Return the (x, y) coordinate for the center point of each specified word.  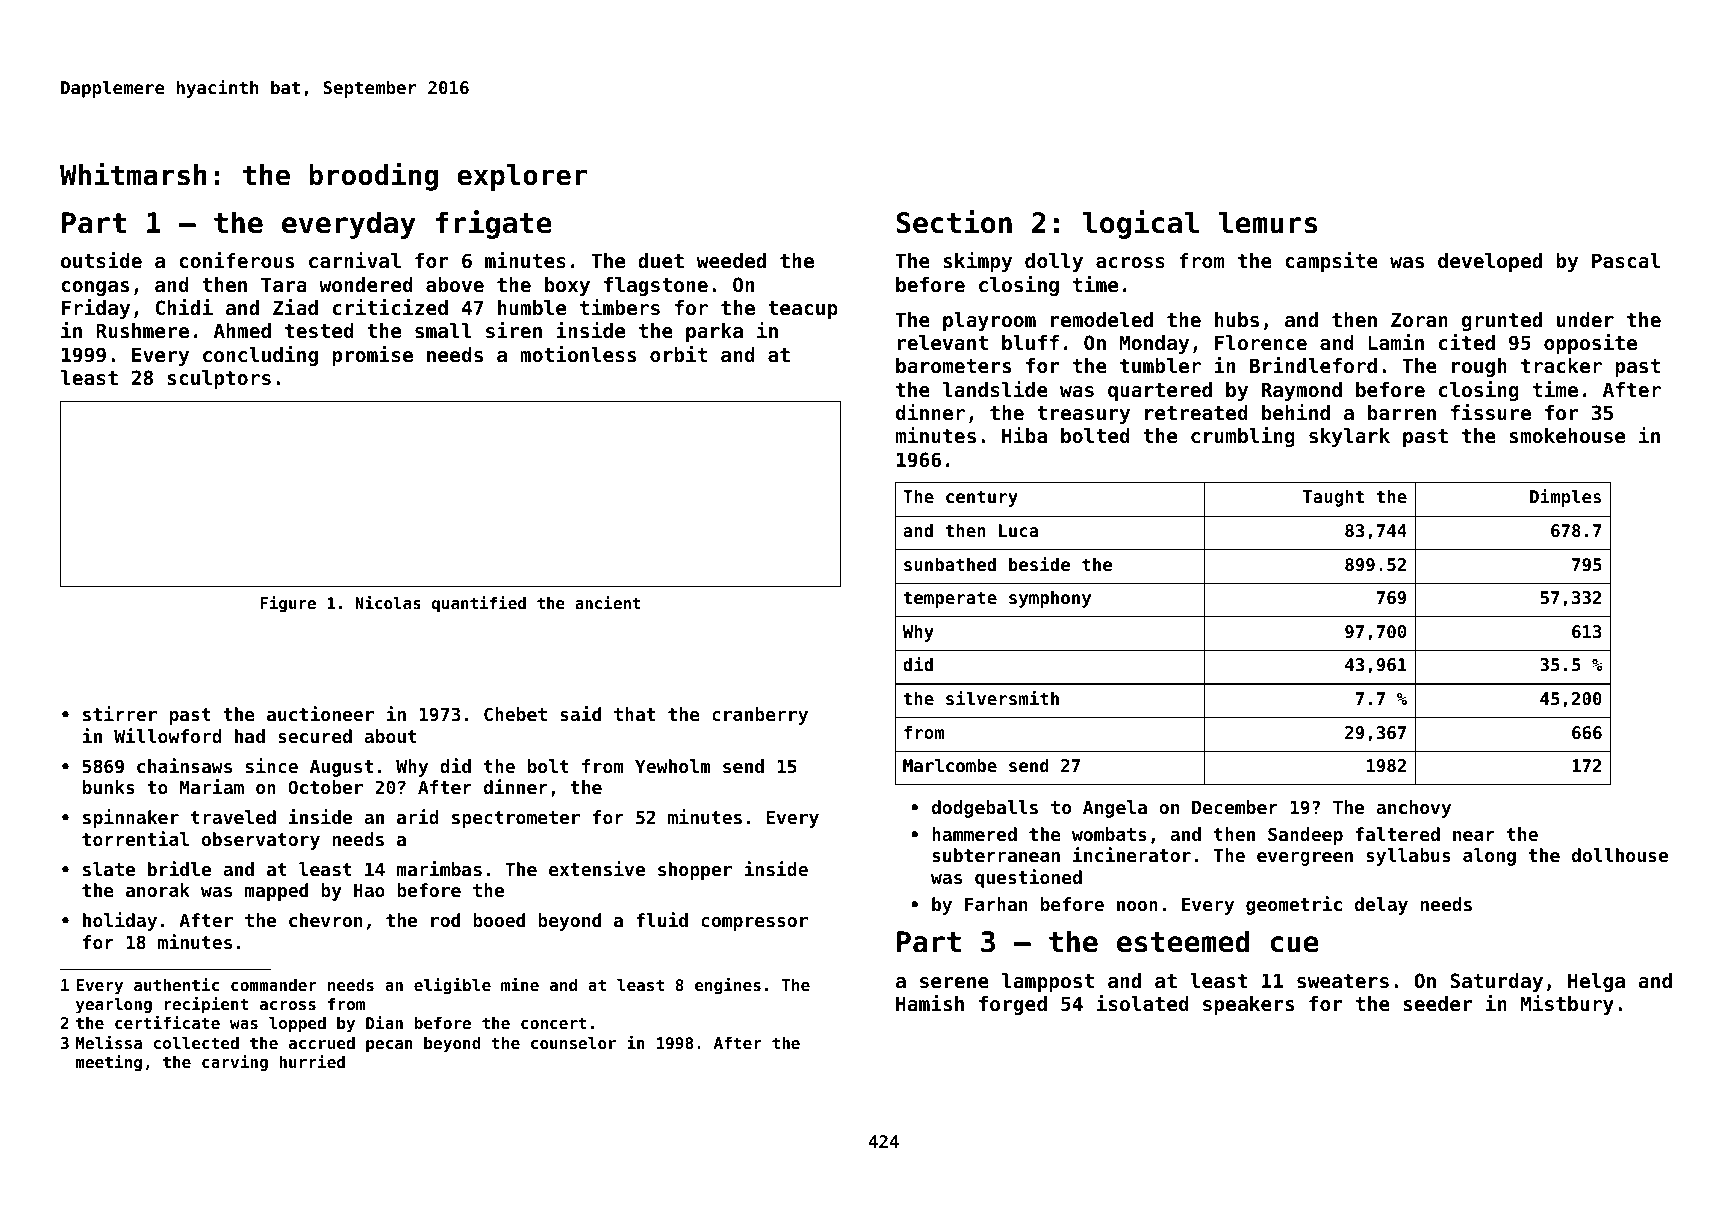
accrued (322, 1043)
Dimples (1565, 498)
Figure (288, 604)
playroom (989, 321)
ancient (608, 602)
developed (1490, 262)
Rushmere (142, 331)
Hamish (930, 1003)
